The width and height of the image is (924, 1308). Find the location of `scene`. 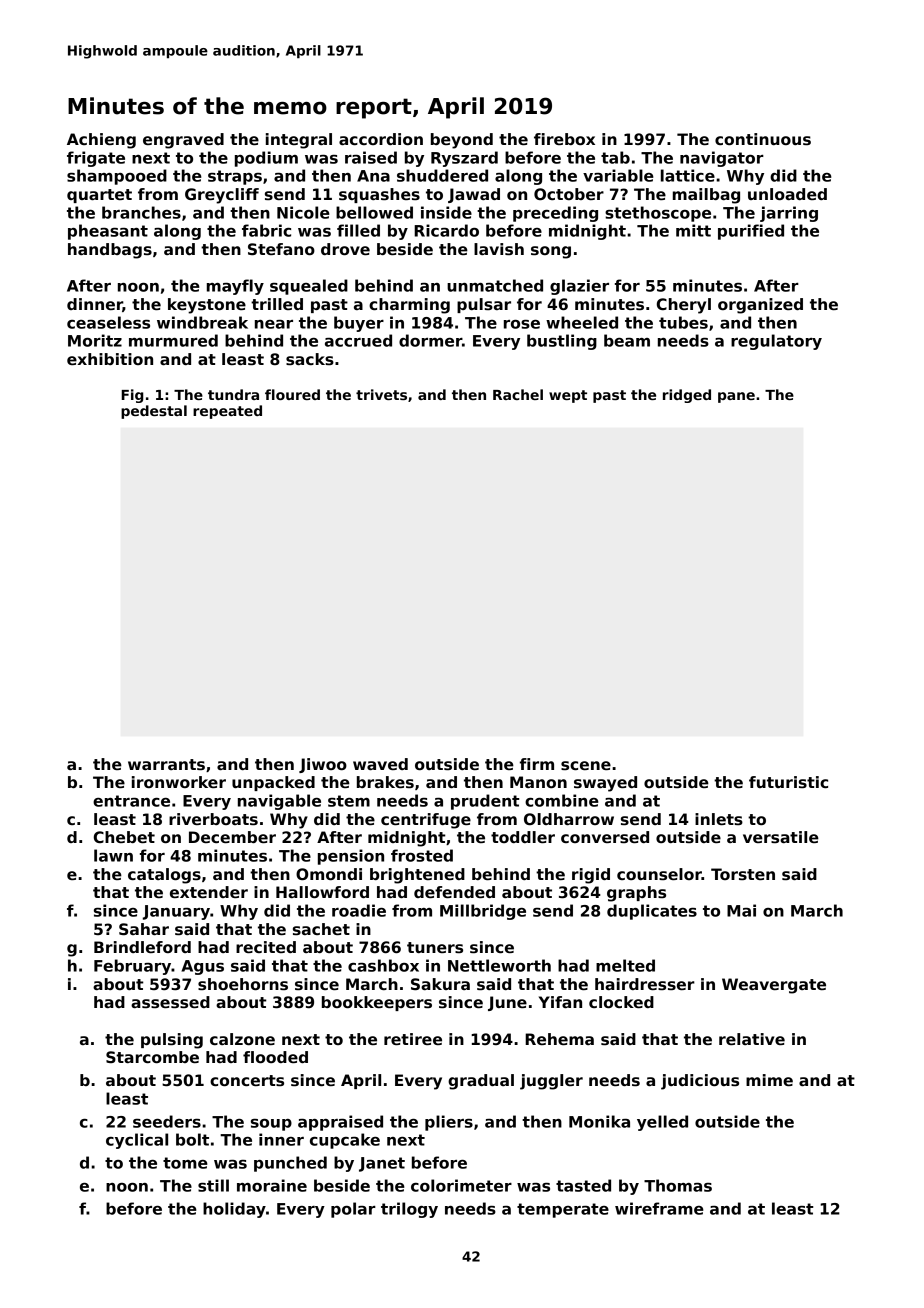

scene is located at coordinates (586, 765).
